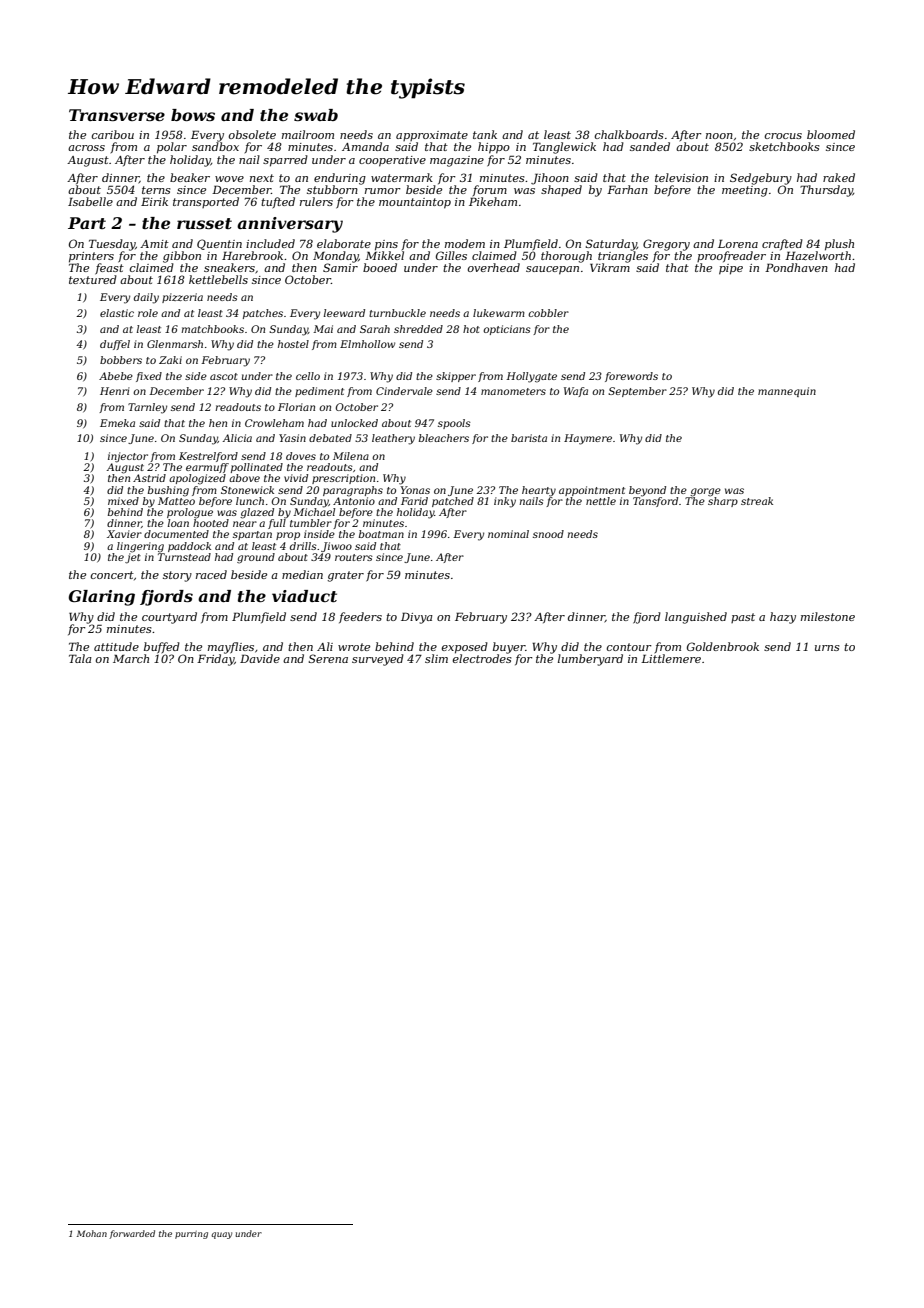 This screenshot has width=924, height=1308. Describe the element at coordinates (132, 1234) in the screenshot. I see `forwarded` at that location.
